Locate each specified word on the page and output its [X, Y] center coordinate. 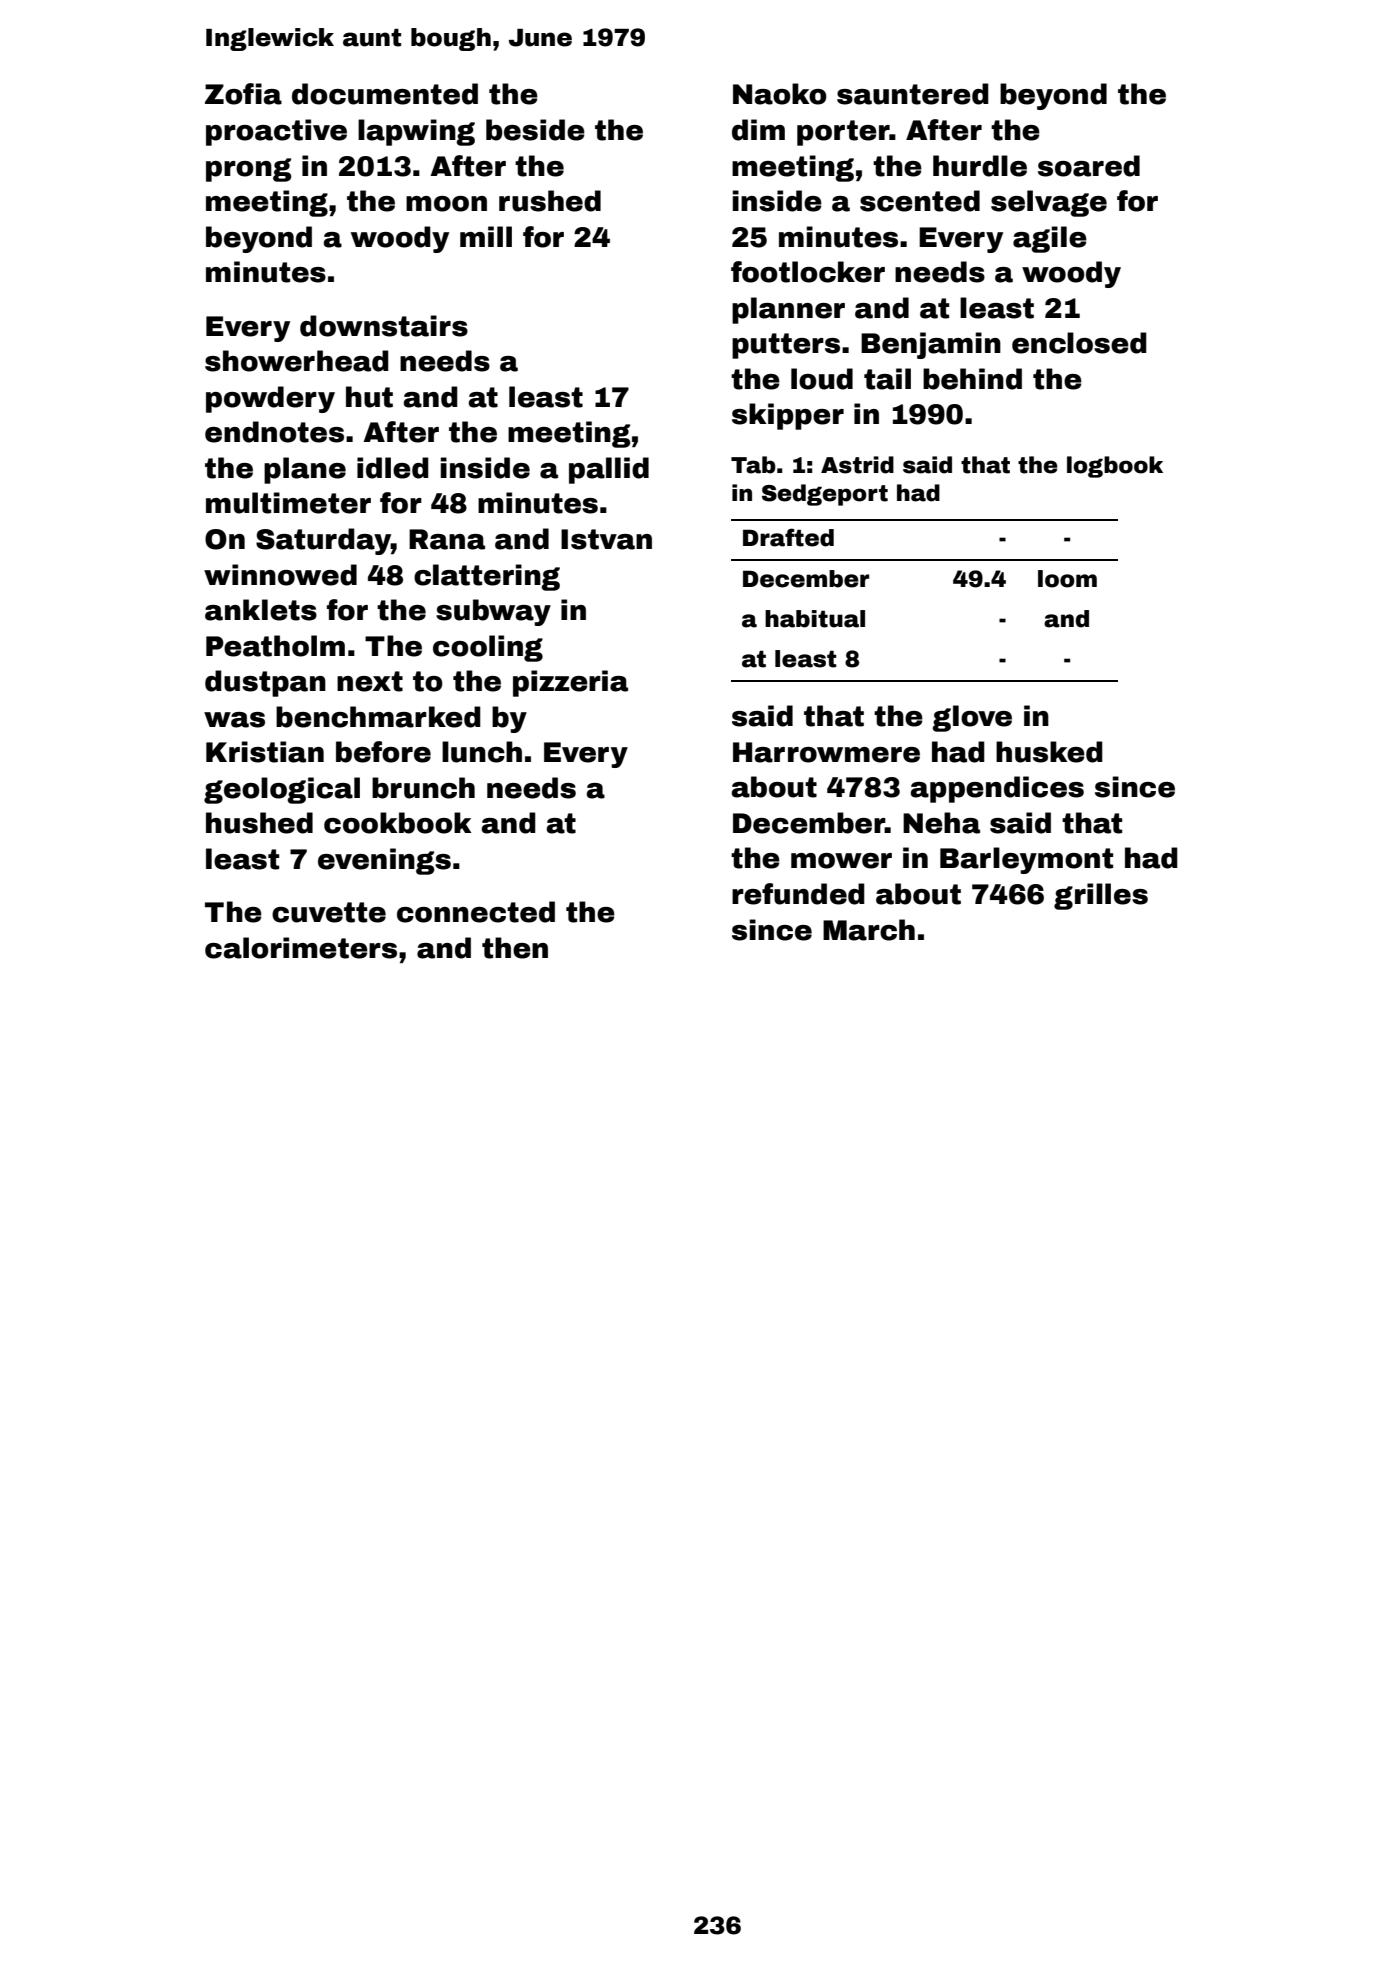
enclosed [1079, 343]
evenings [384, 861]
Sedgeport [825, 495]
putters [786, 346]
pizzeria [570, 683]
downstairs [384, 326]
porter [843, 133]
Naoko [780, 94]
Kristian [265, 752]
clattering [487, 577]
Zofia [243, 94]
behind [972, 379]
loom [1067, 579]
